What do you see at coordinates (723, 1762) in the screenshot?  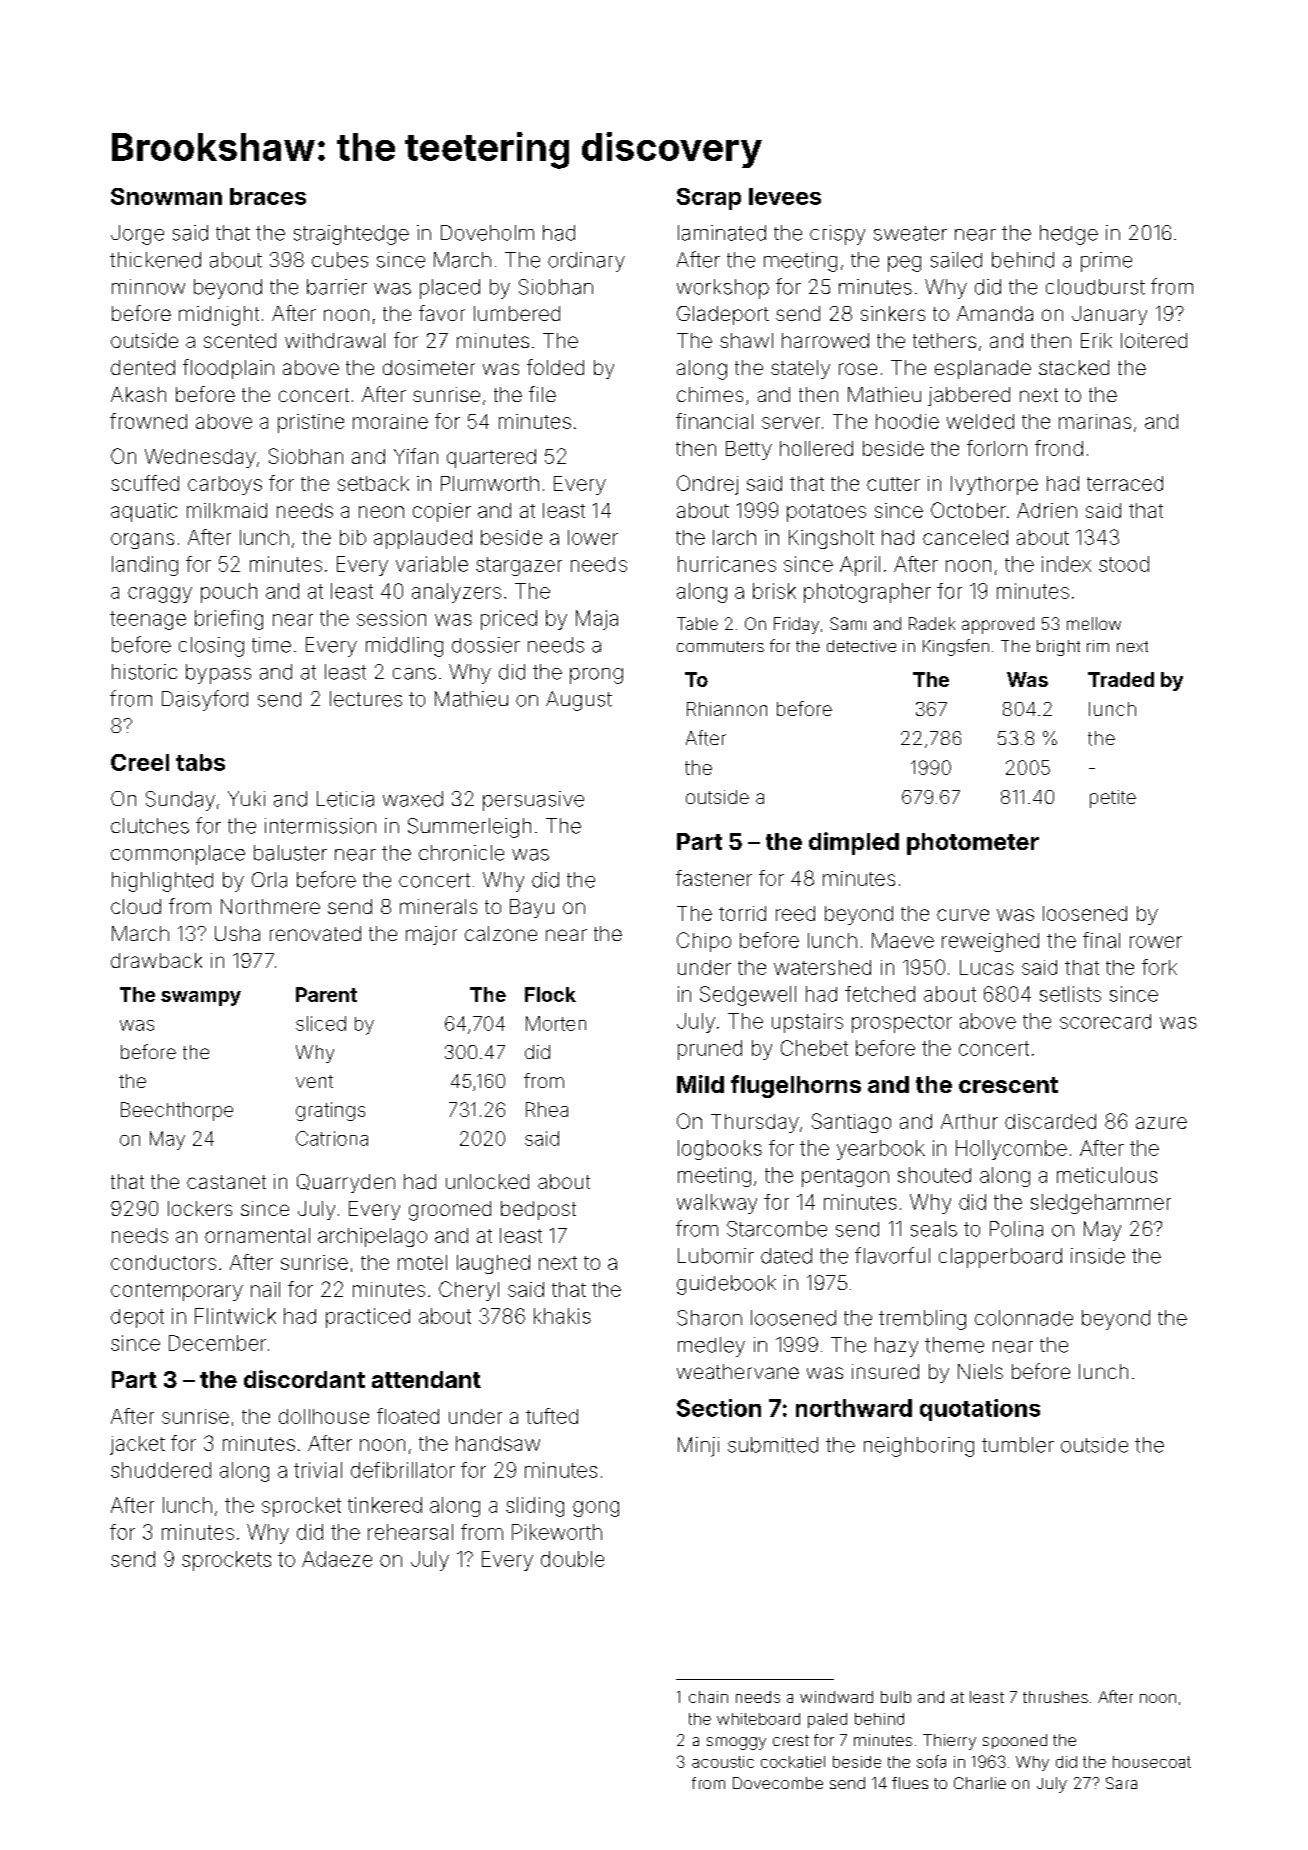 I see `acoustic` at bounding box center [723, 1762].
